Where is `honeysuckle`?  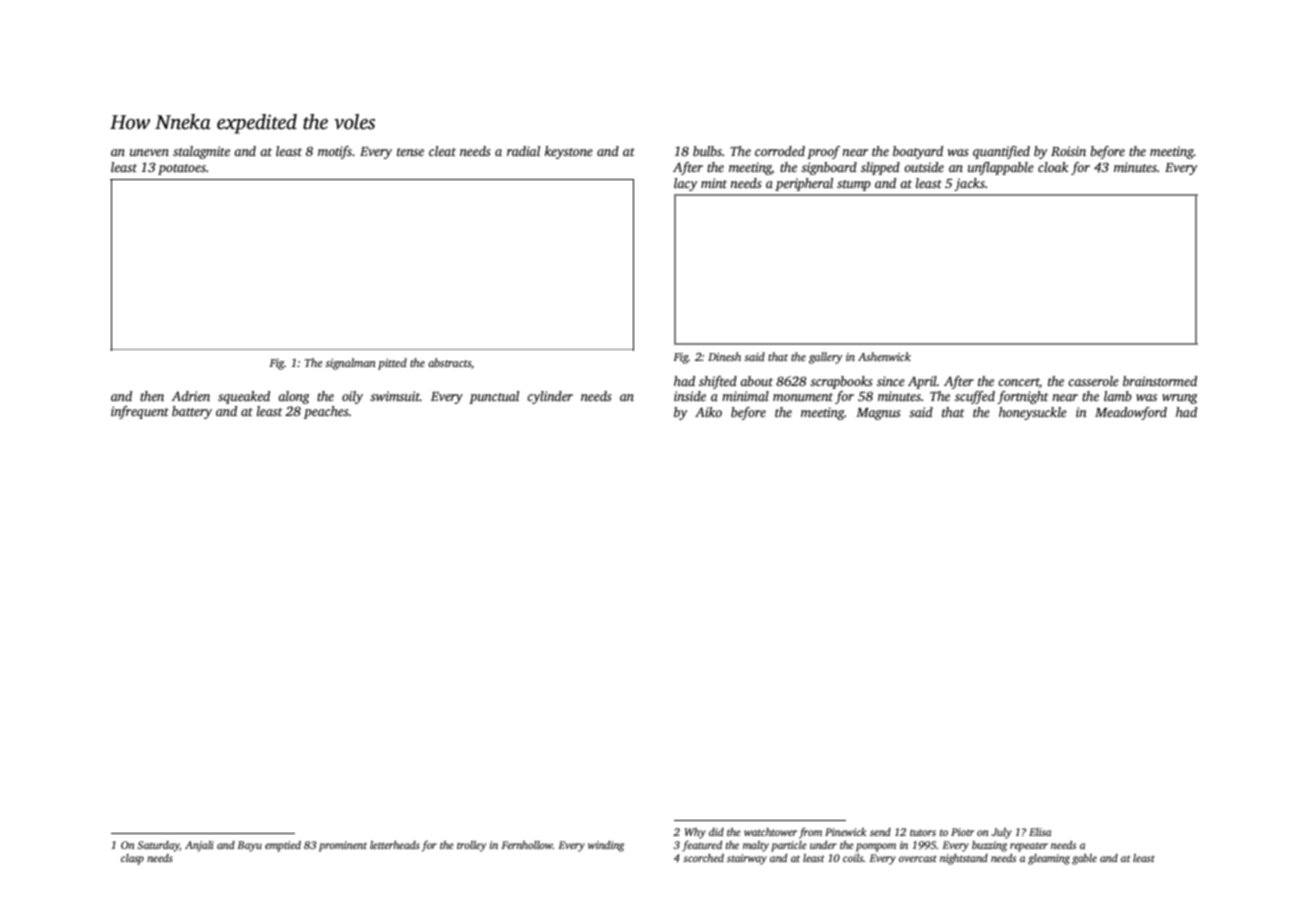
honeysuckle is located at coordinates (1033, 413).
